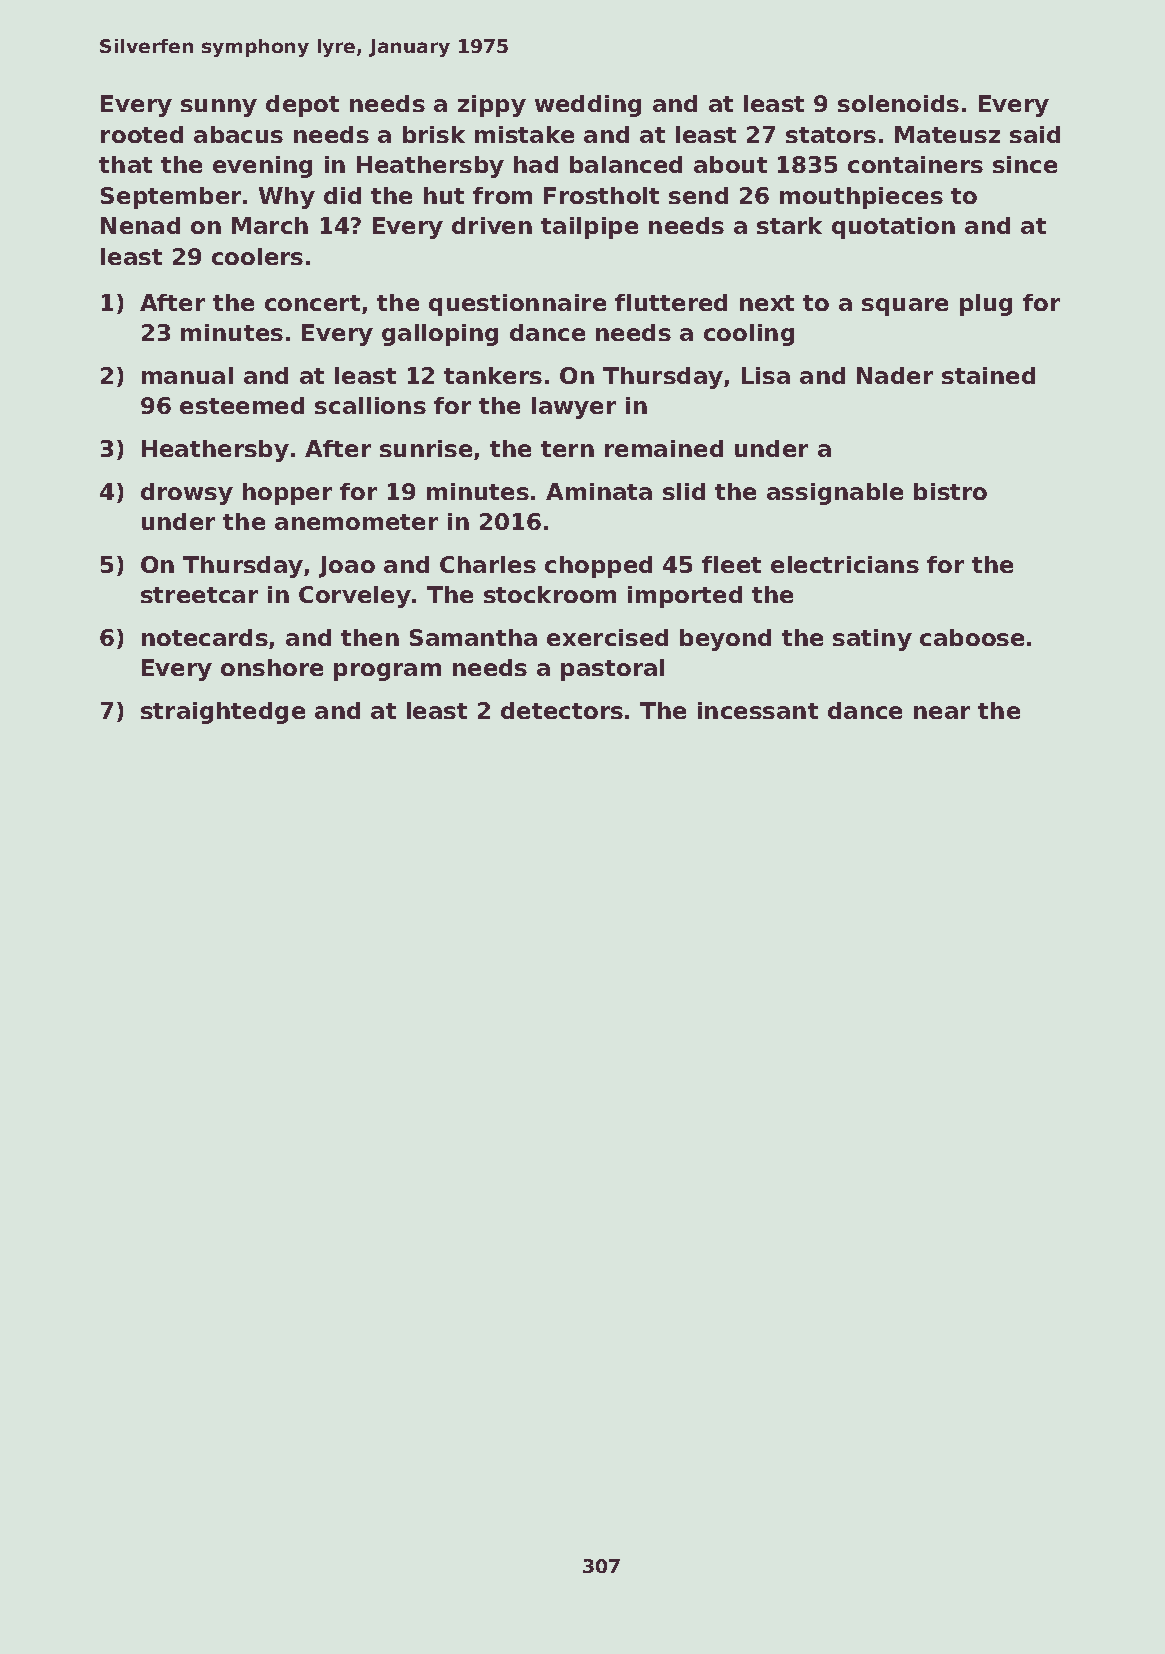 The width and height of the screenshot is (1165, 1654). Describe the element at coordinates (223, 713) in the screenshot. I see `straightedge` at that location.
